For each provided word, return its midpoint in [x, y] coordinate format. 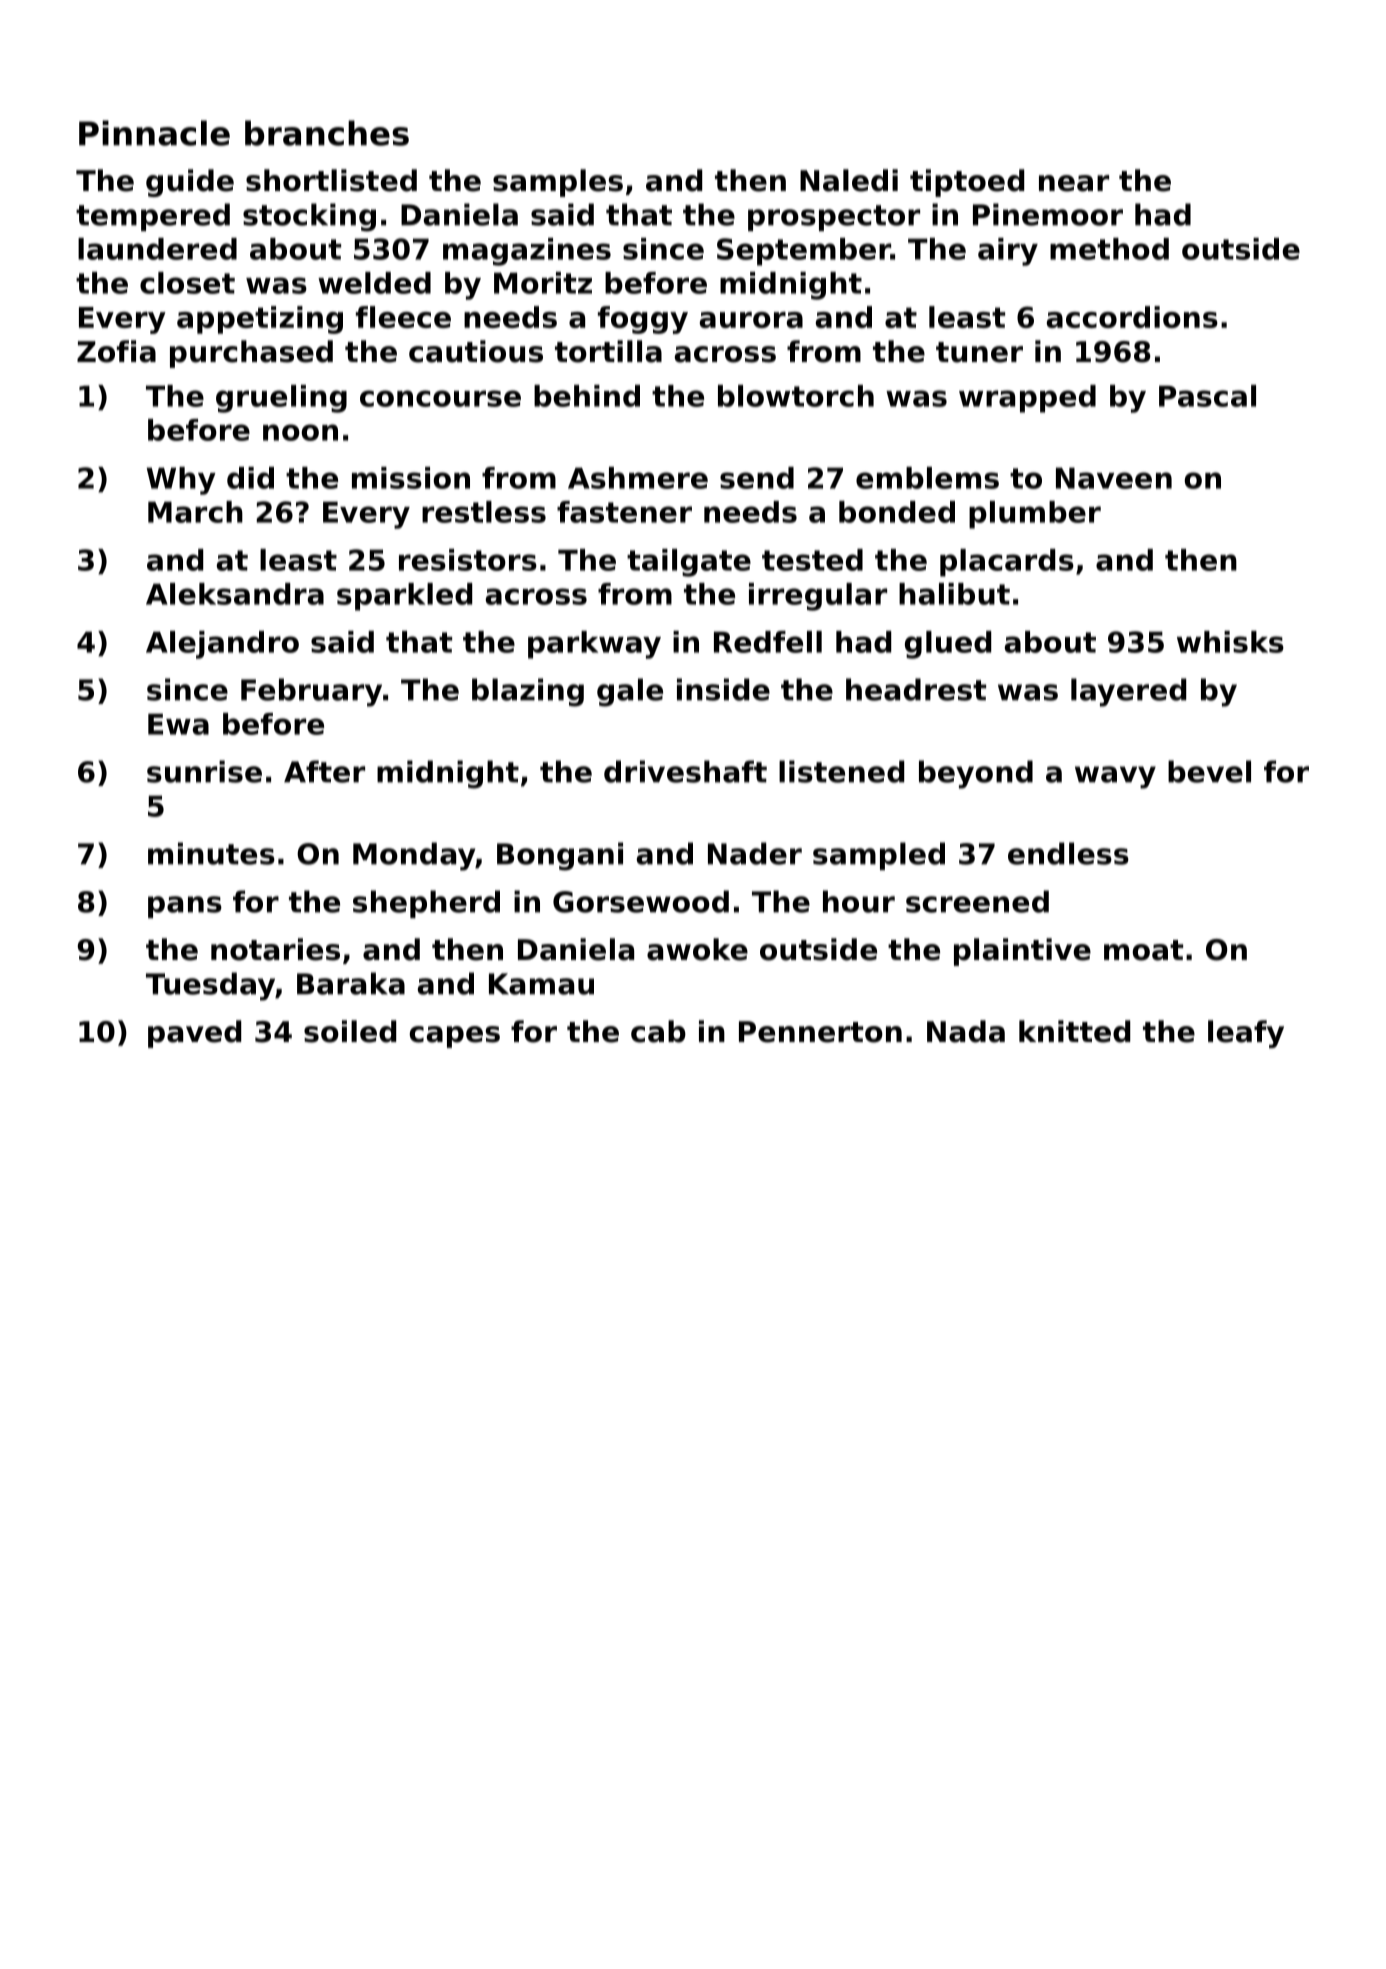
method [1109, 249]
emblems [927, 478]
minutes [211, 853]
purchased [251, 354]
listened [841, 771]
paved [194, 1034]
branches [327, 133]
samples [558, 183]
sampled [879, 856]
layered [1128, 692]
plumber [1035, 515]
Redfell [768, 642]
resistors [468, 560]
